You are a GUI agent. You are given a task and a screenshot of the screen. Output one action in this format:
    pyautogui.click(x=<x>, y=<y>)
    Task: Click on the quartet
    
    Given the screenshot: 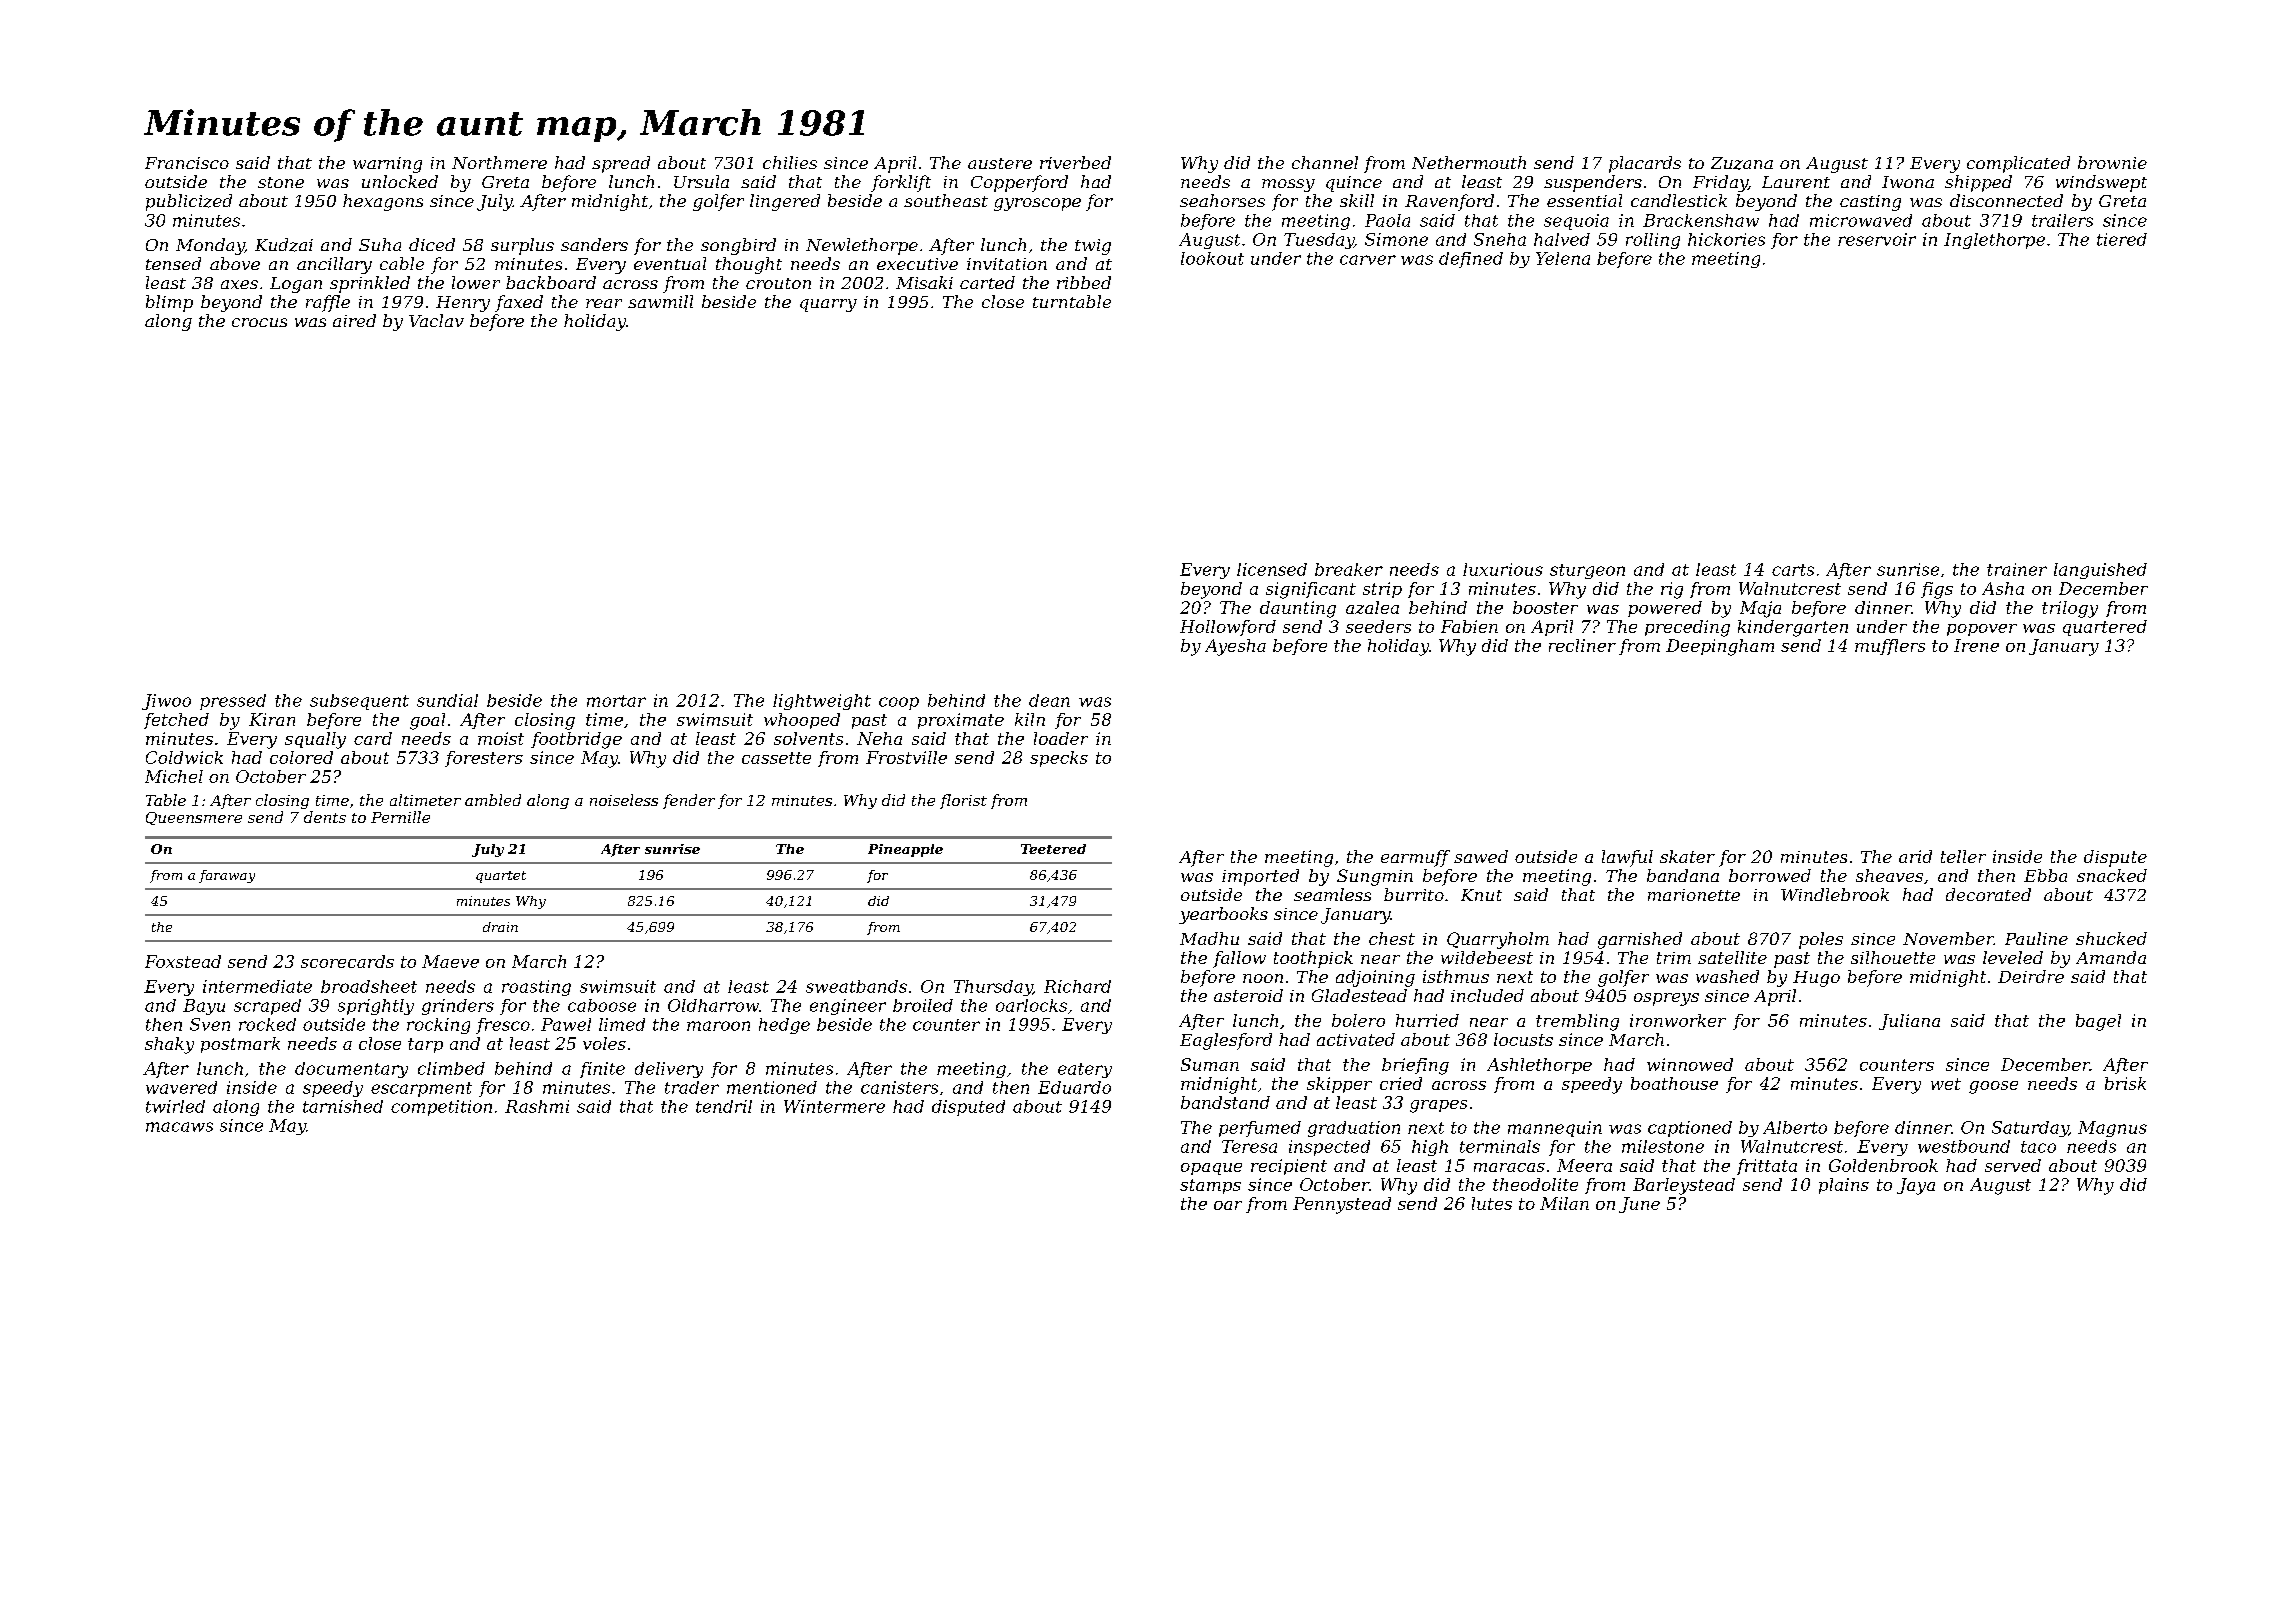 What is the action you would take?
    pyautogui.click(x=501, y=877)
